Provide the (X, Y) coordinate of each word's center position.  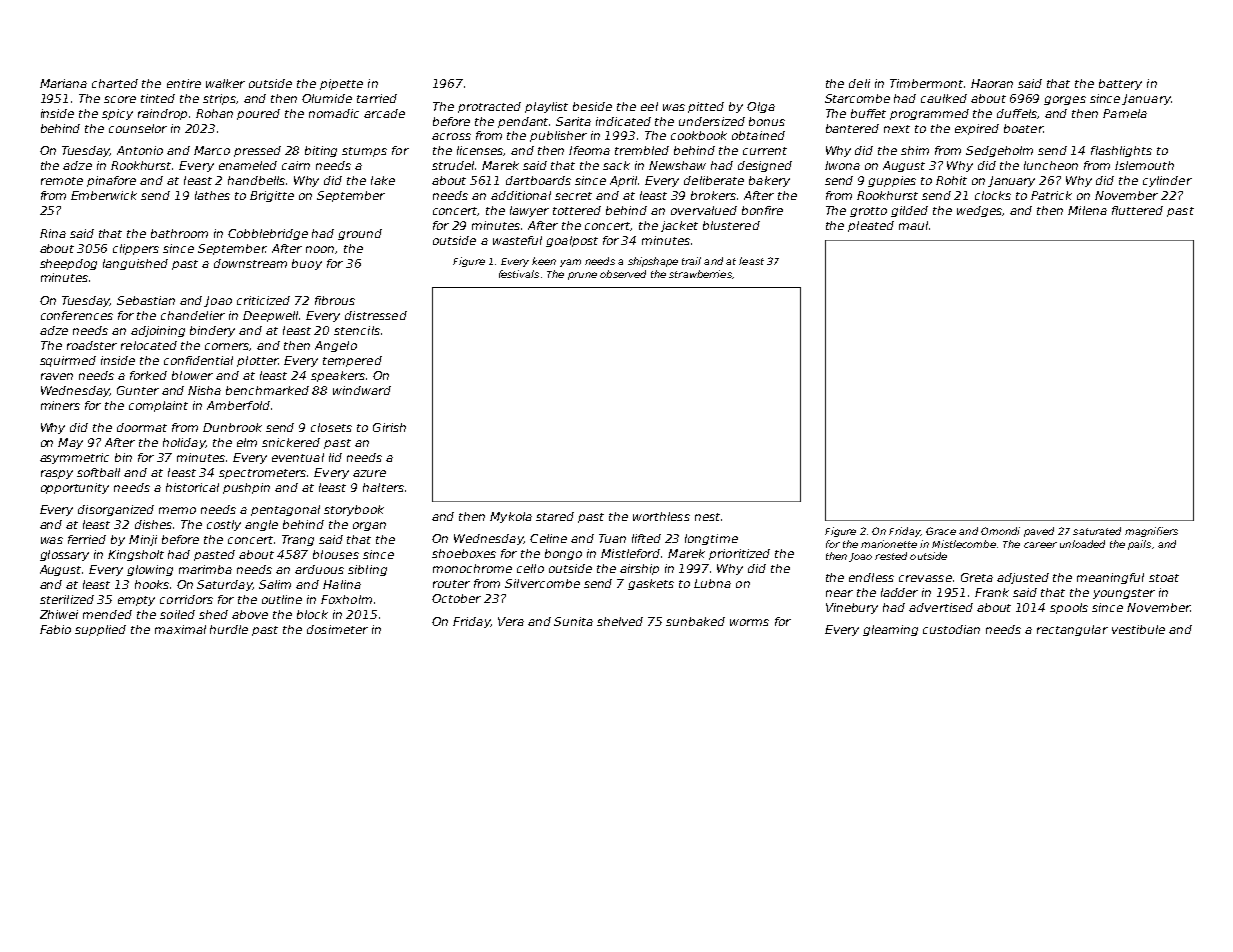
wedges (980, 211)
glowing (150, 570)
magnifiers (1151, 532)
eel (649, 106)
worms (749, 622)
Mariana (63, 83)
